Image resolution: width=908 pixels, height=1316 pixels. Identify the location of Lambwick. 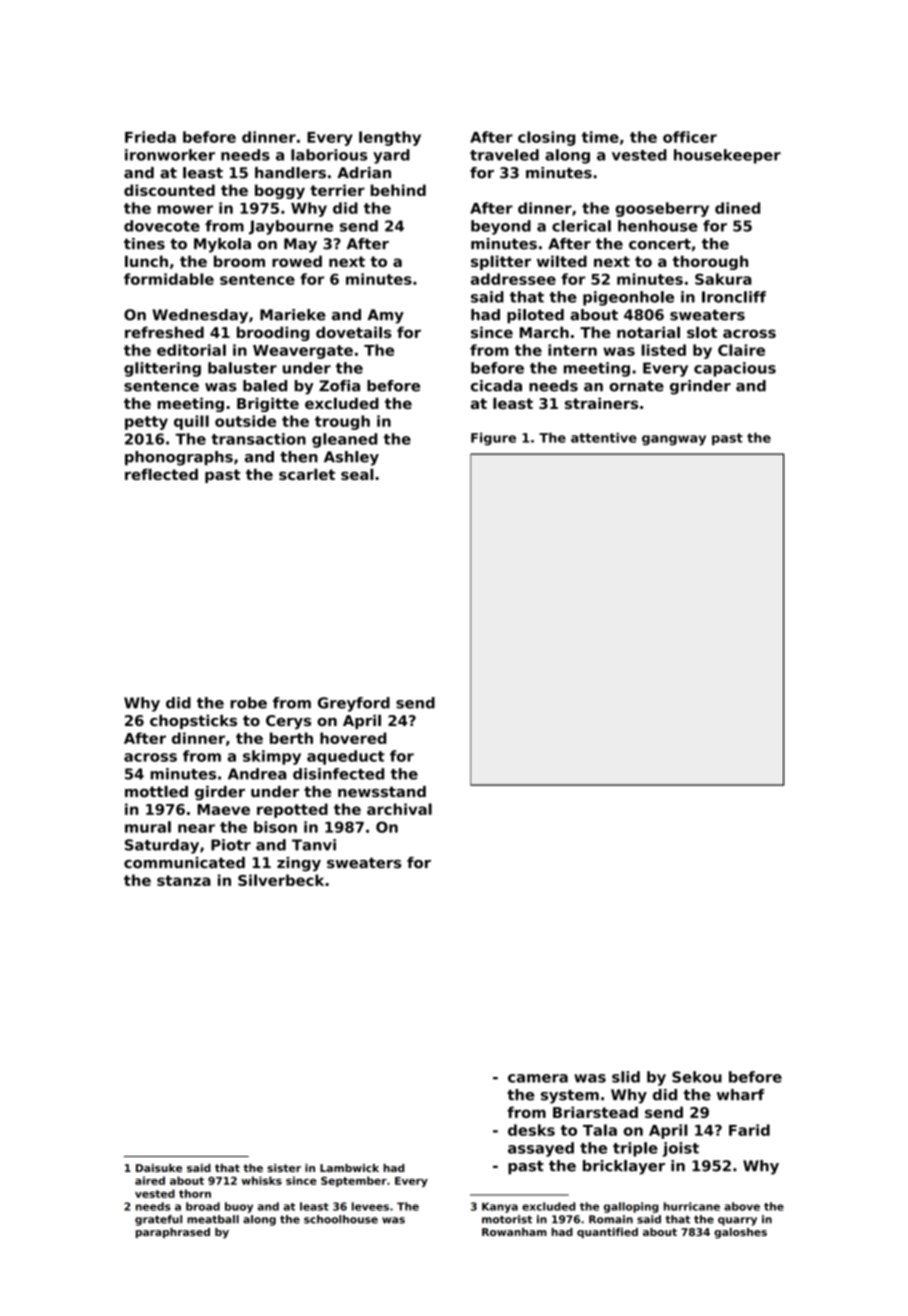
(349, 1168).
